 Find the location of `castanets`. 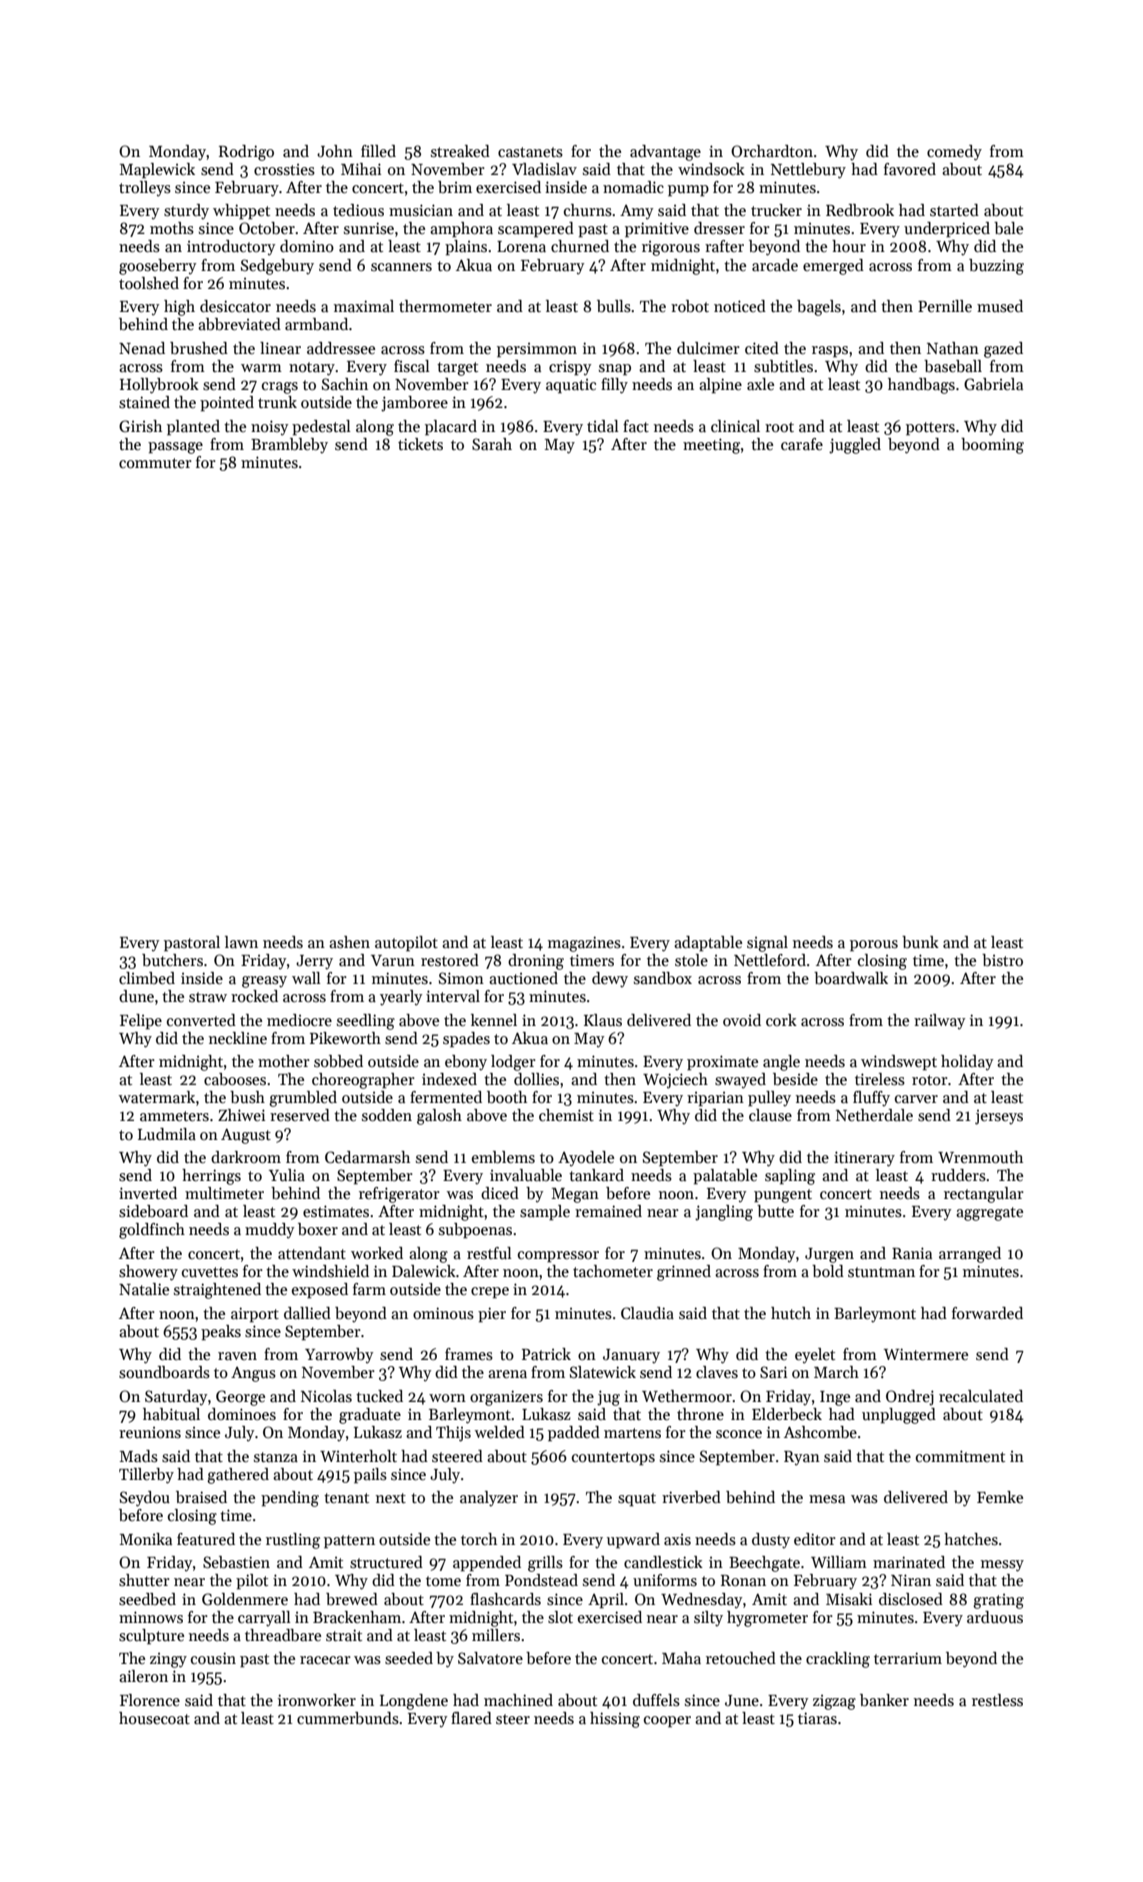

castanets is located at coordinates (530, 152).
